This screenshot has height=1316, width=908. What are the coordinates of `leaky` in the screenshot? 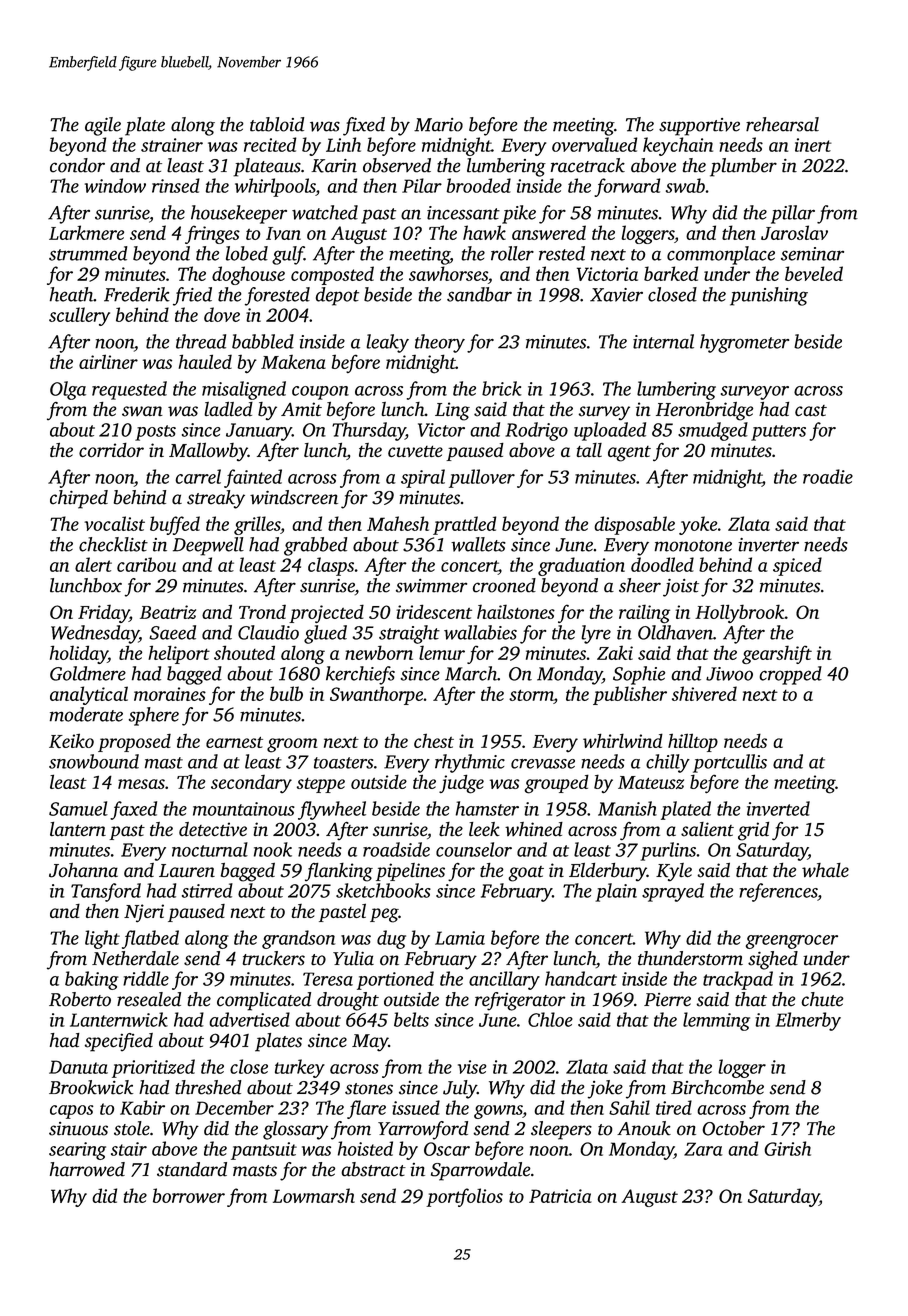 It's located at (387, 343).
